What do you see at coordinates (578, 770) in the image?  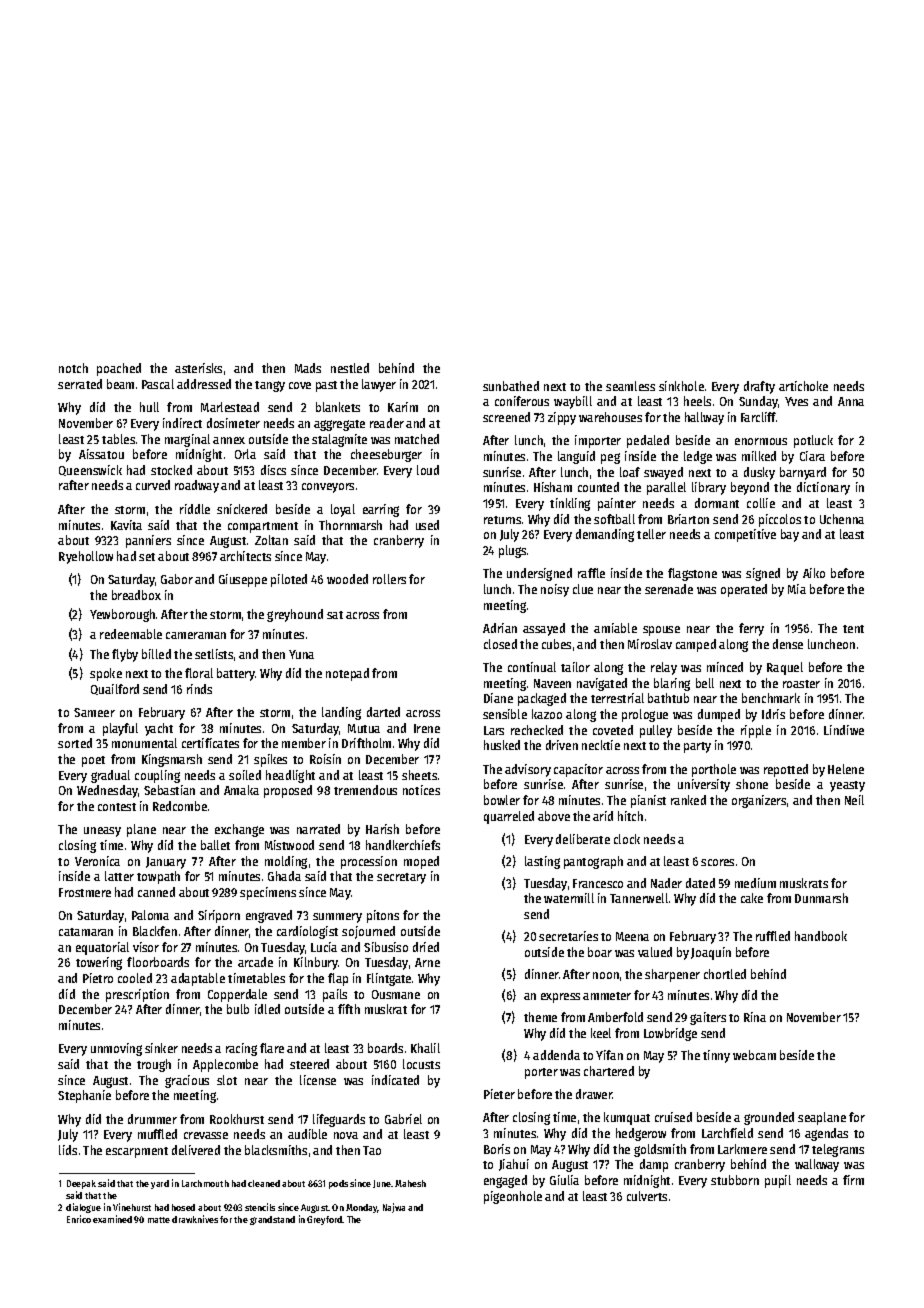 I see `capacitor` at bounding box center [578, 770].
